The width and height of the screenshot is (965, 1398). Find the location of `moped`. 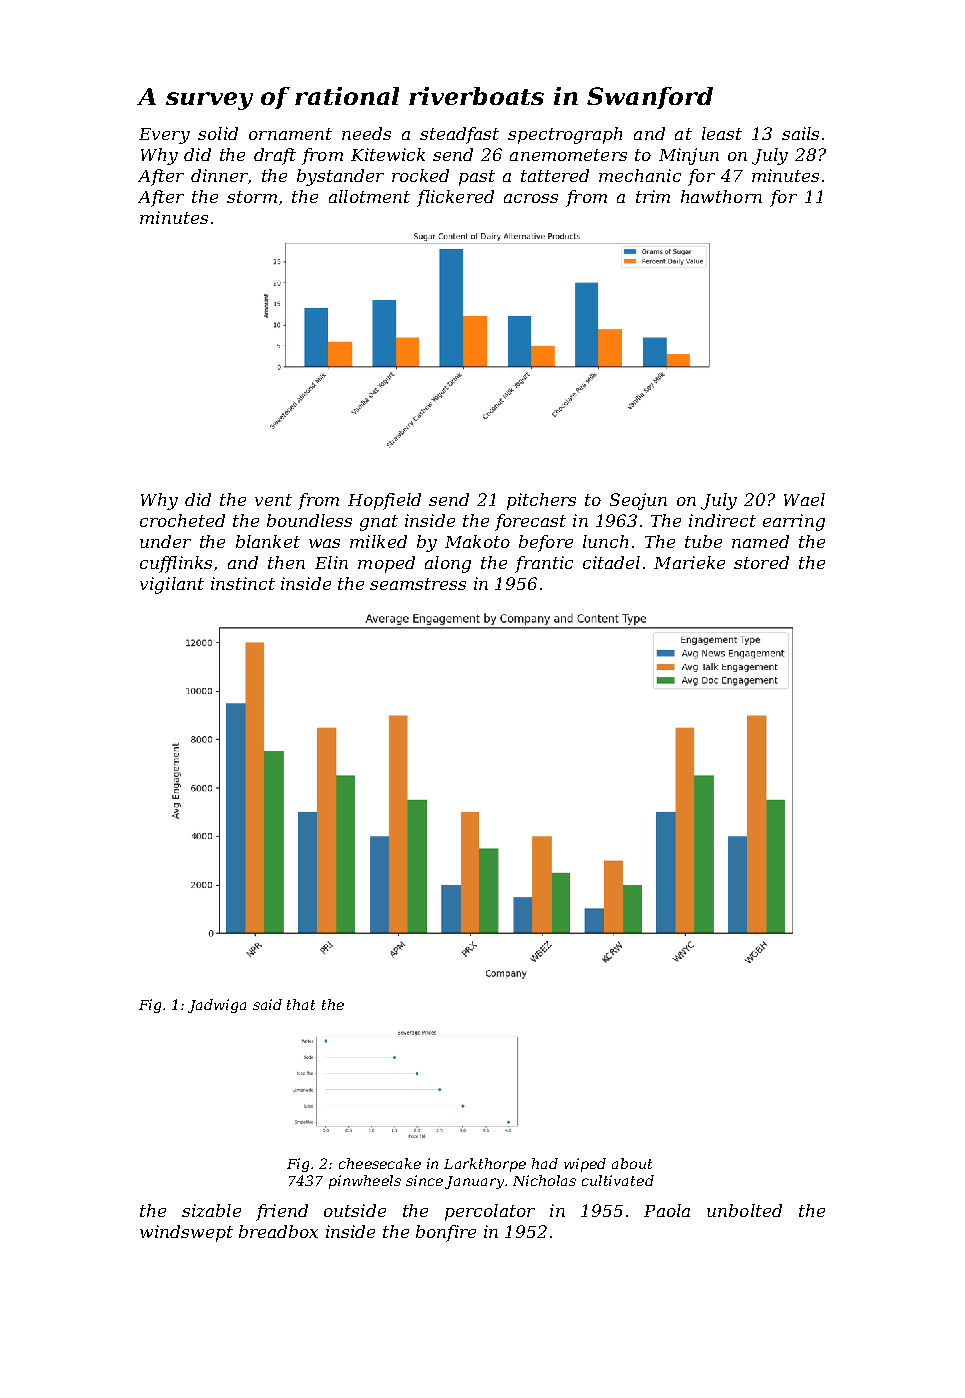

moped is located at coordinates (386, 564).
